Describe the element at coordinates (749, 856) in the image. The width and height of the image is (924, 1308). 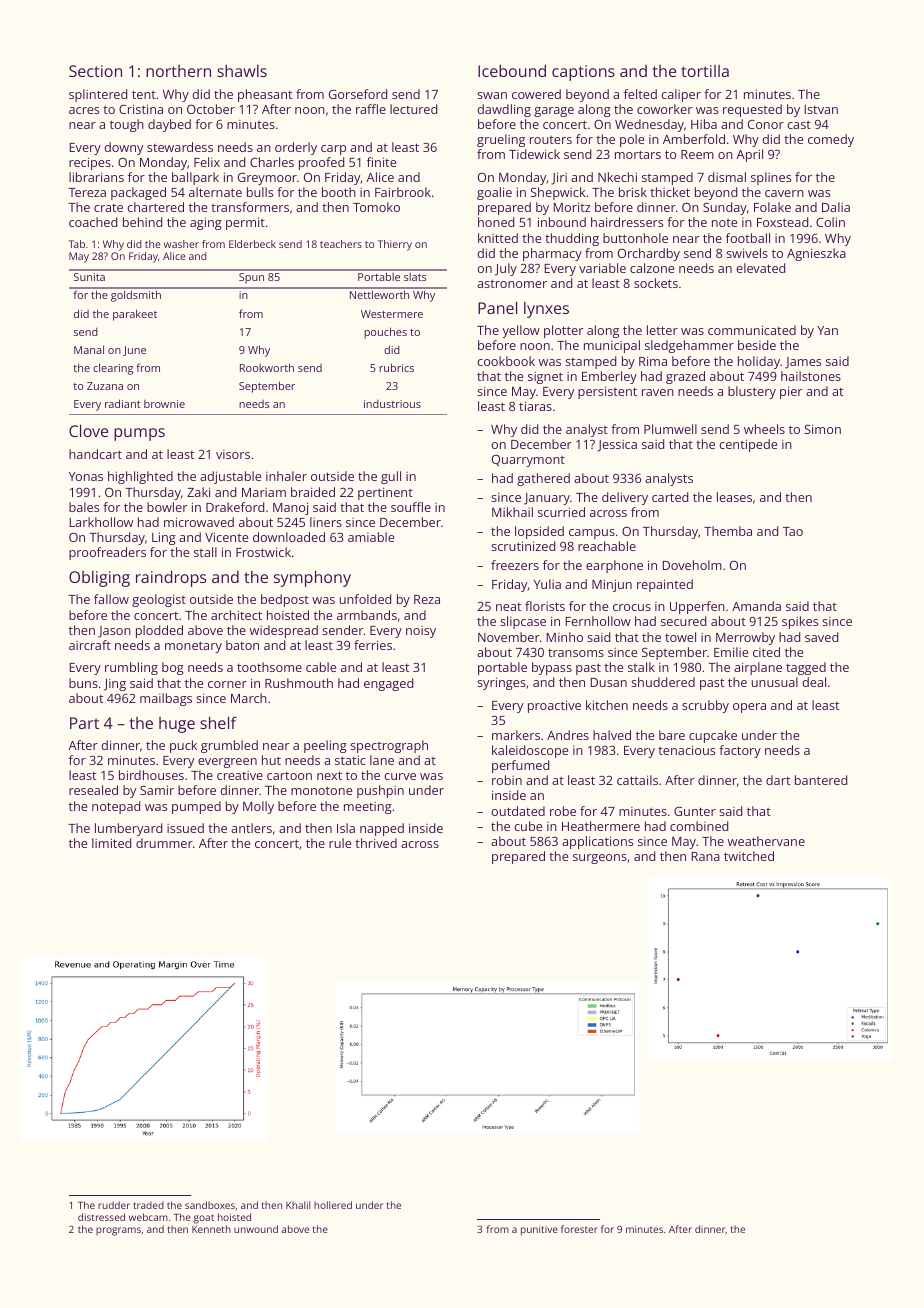
I see `twitched` at that location.
